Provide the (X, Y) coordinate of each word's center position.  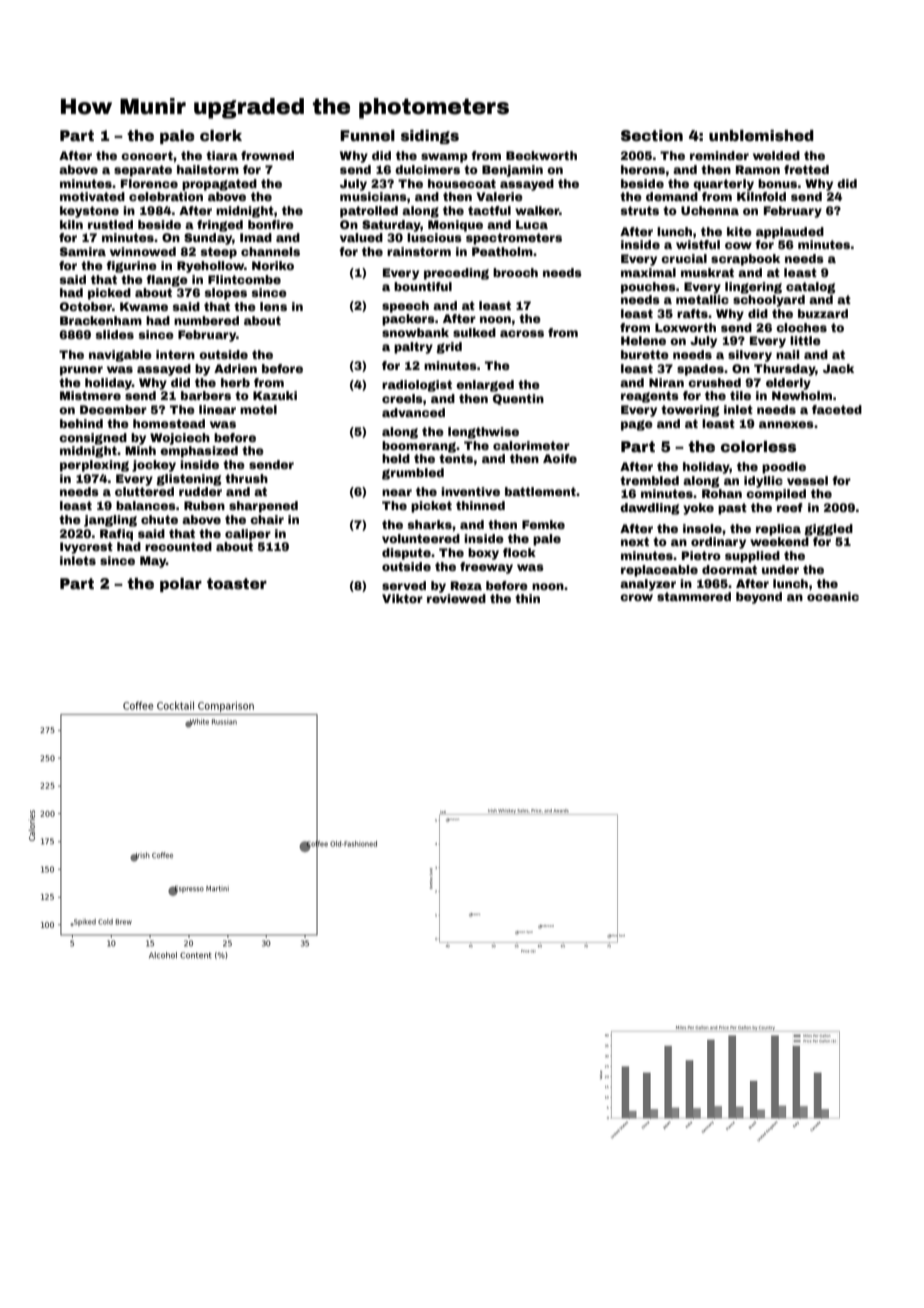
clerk (221, 135)
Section (652, 135)
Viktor (402, 598)
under (780, 569)
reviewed (456, 598)
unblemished (761, 135)
